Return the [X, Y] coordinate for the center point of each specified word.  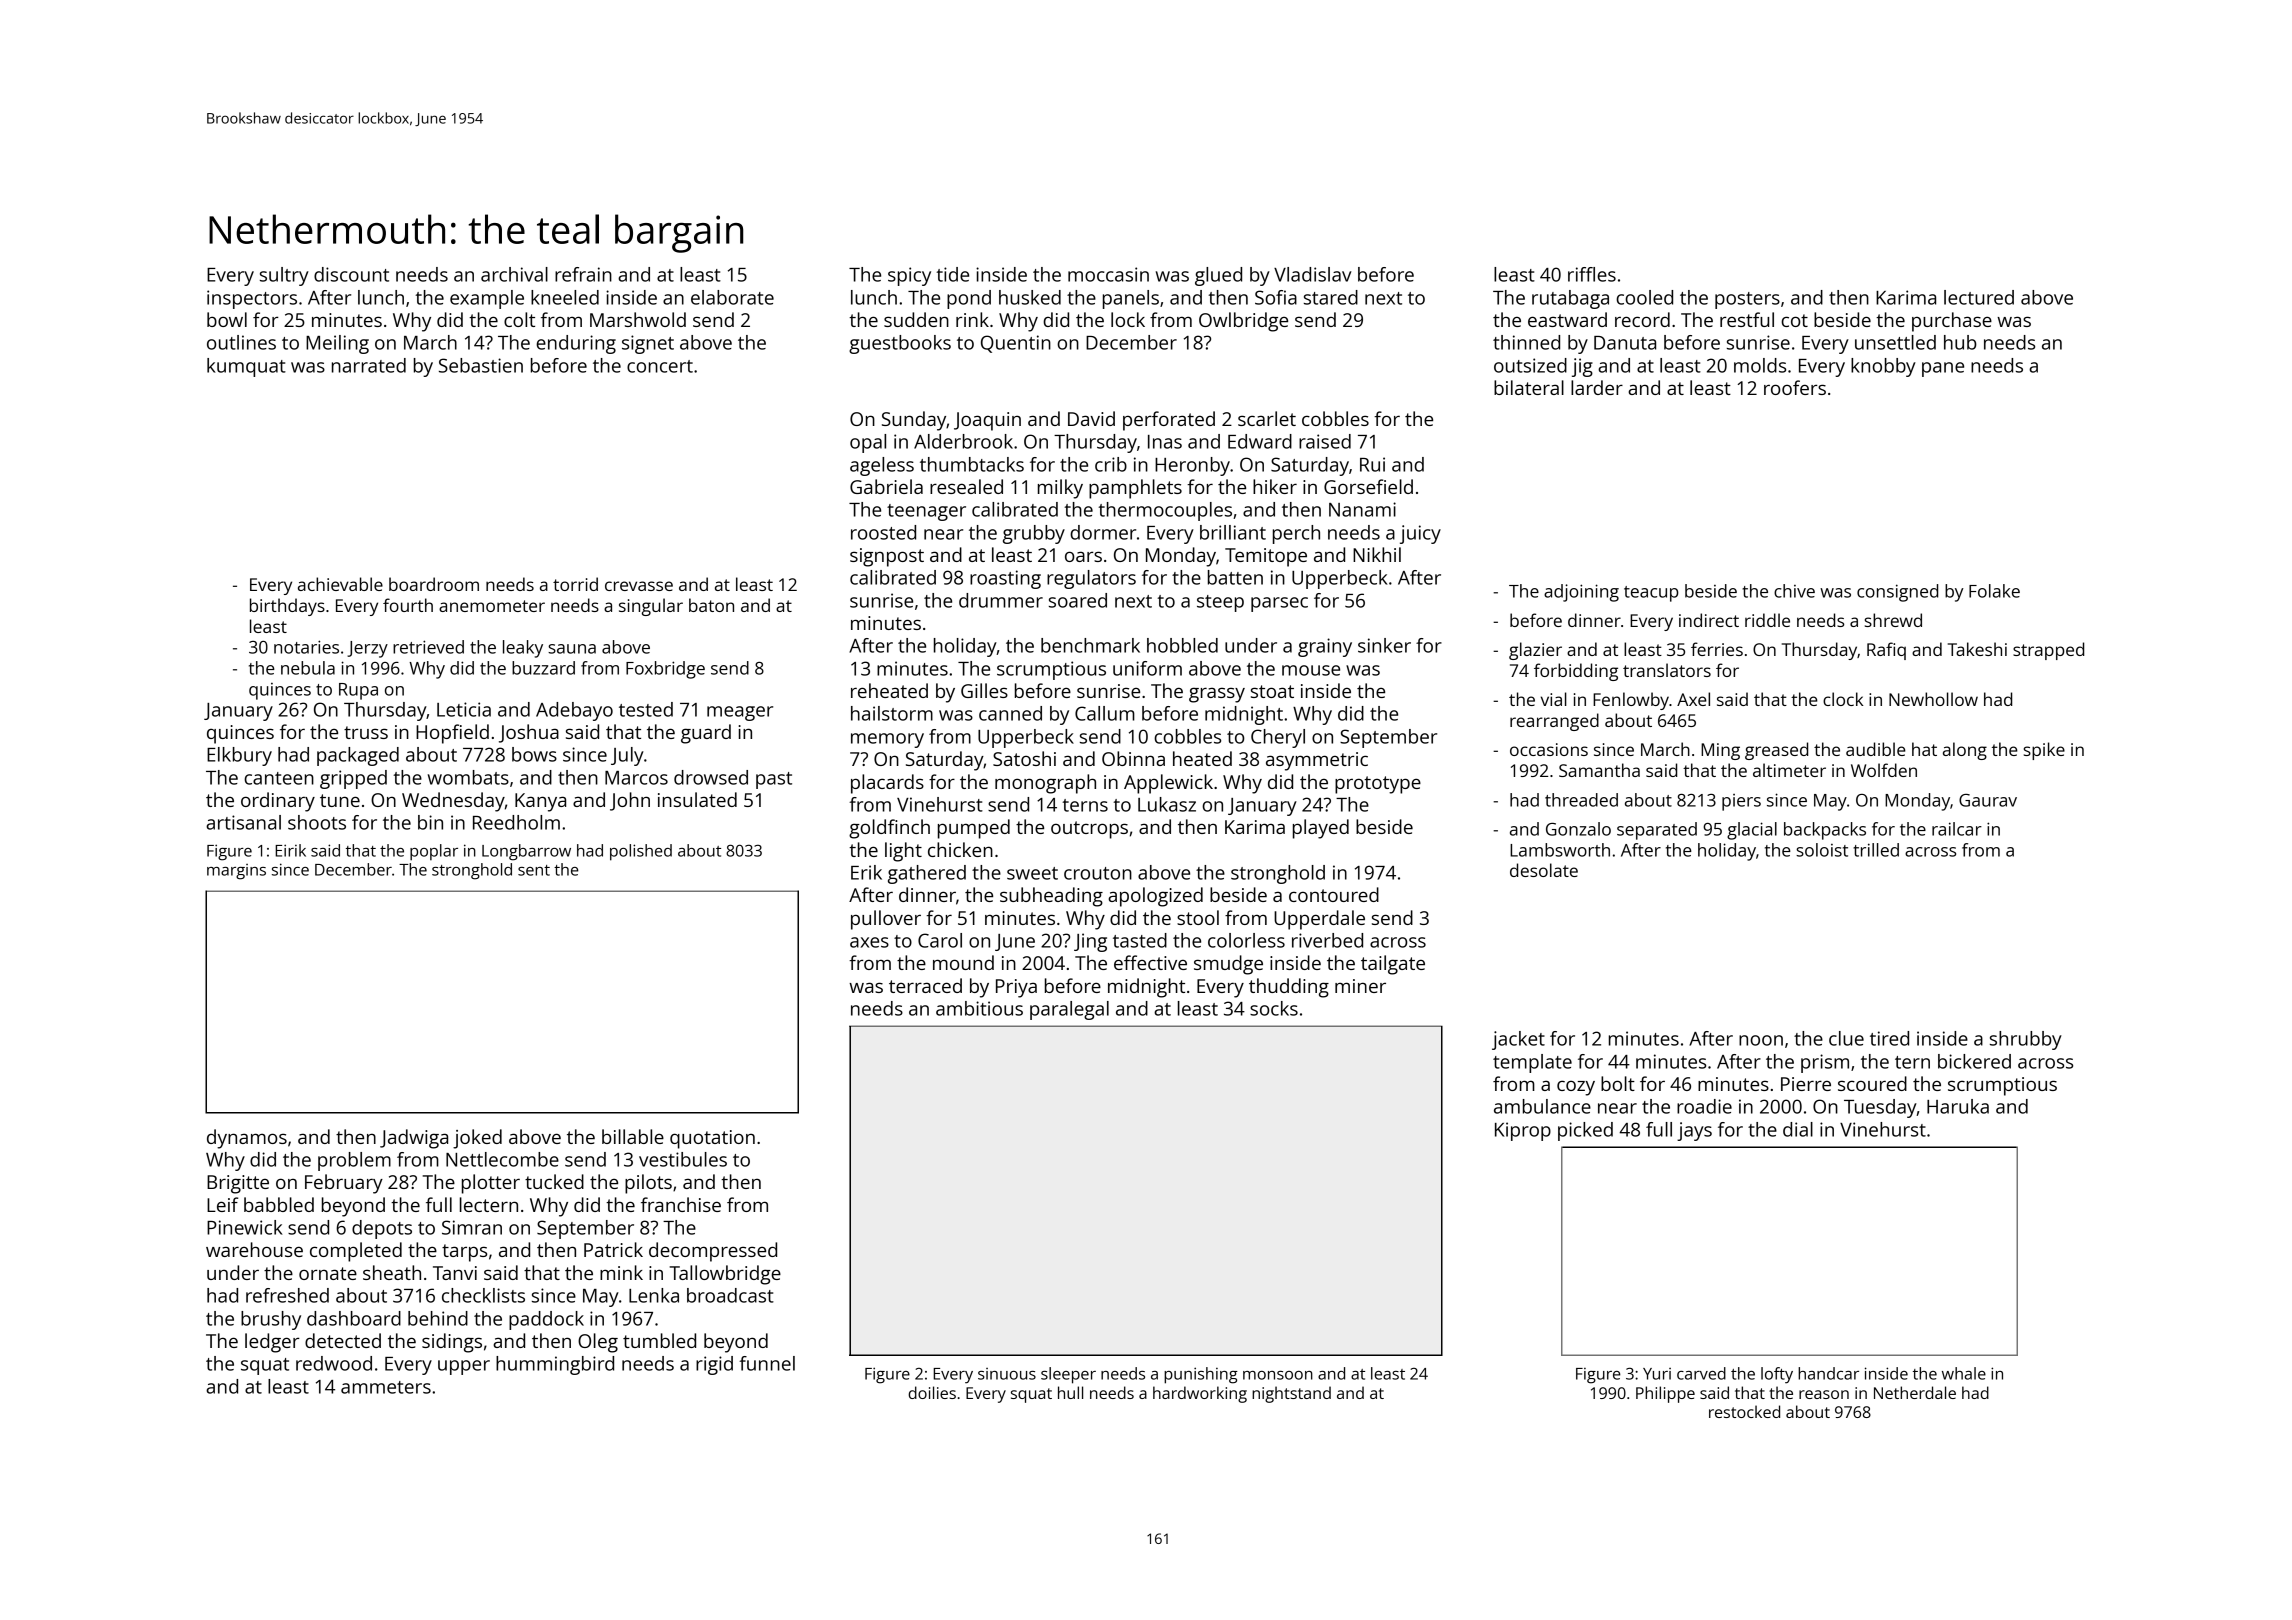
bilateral [1529, 387]
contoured [1334, 894]
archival [514, 274]
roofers [1795, 387]
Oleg [598, 1343]
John [630, 801]
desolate [1544, 870]
